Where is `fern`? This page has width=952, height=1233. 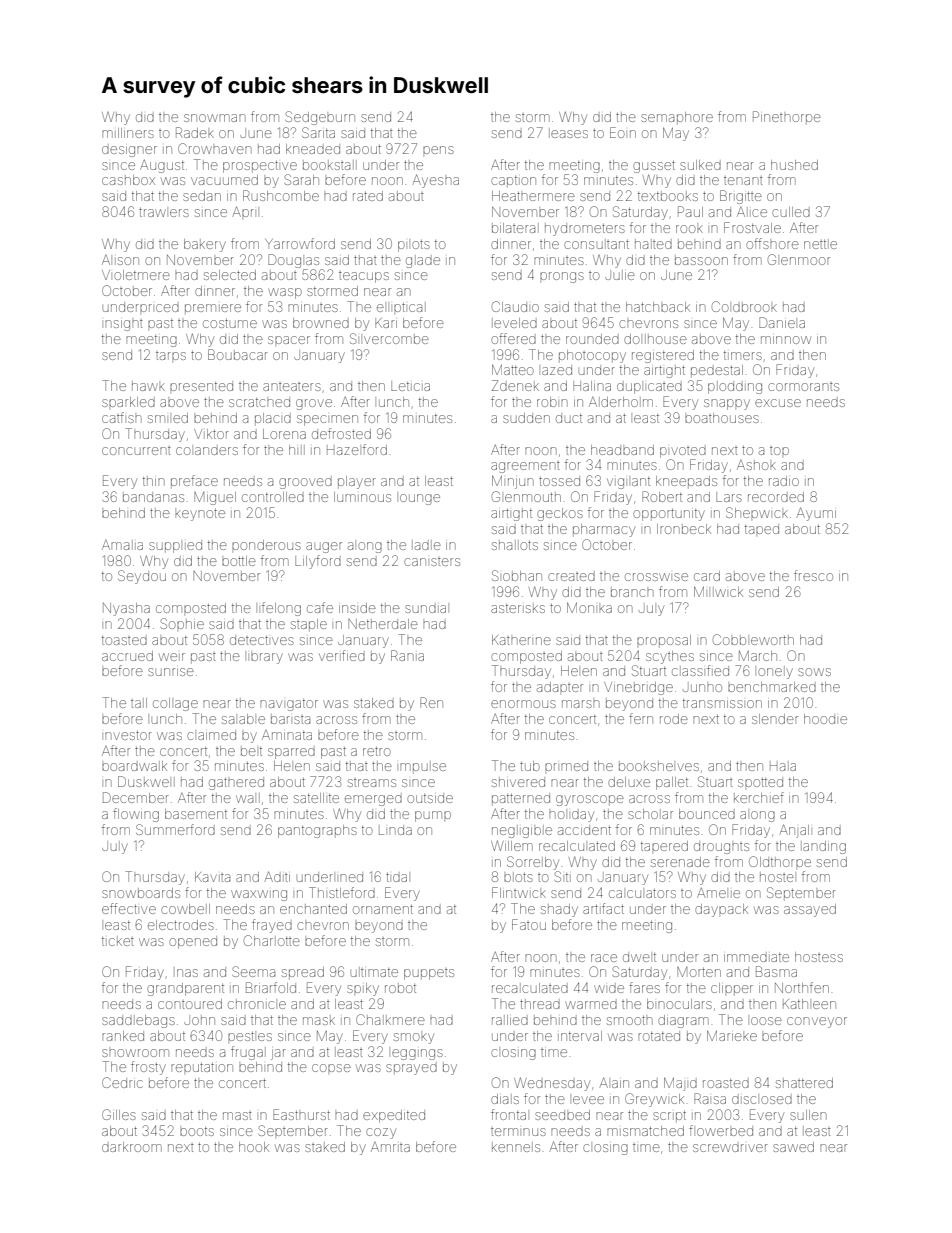 fern is located at coordinates (641, 718).
